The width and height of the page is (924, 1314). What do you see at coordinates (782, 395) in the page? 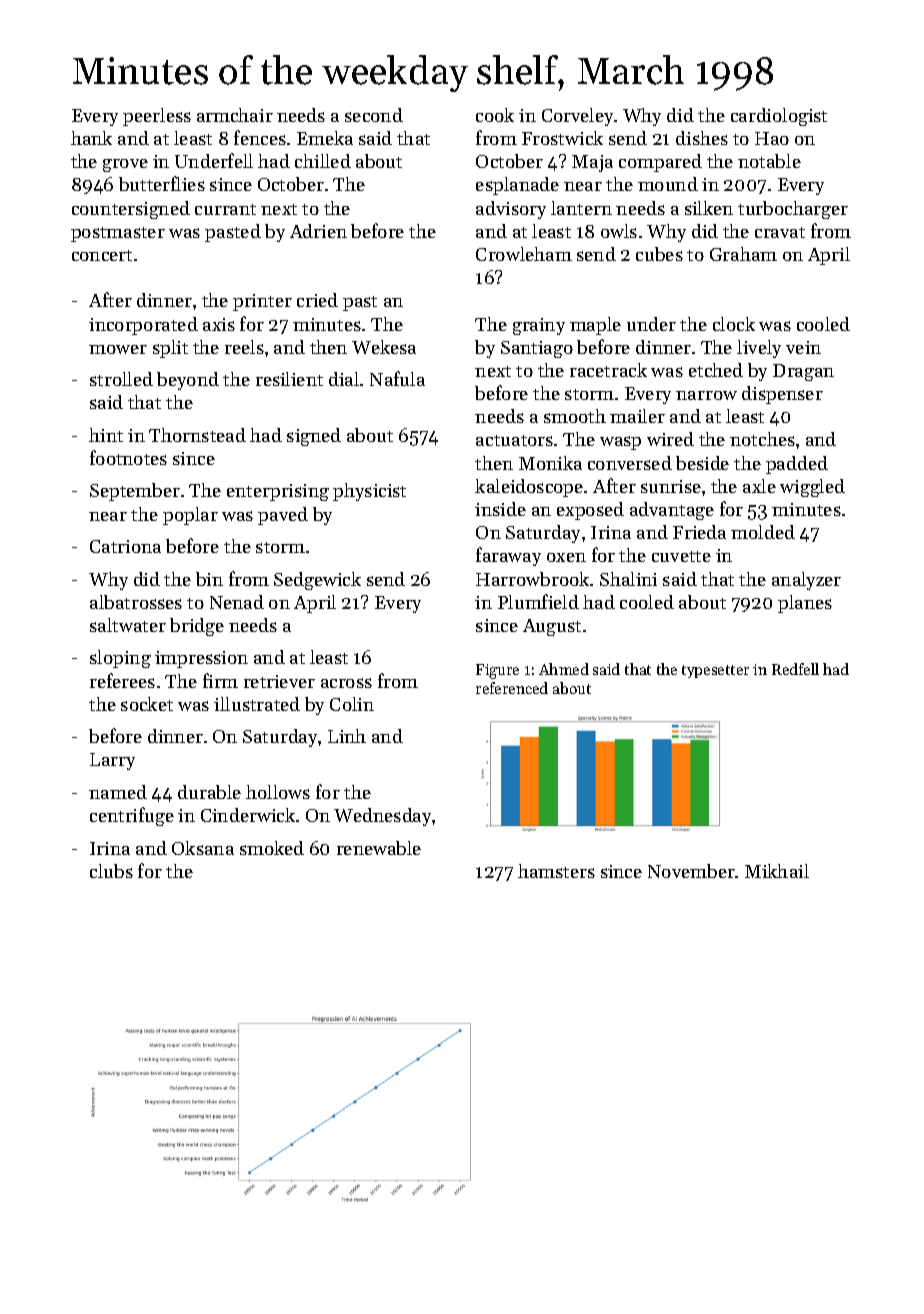
I see `dispenser` at bounding box center [782, 395].
